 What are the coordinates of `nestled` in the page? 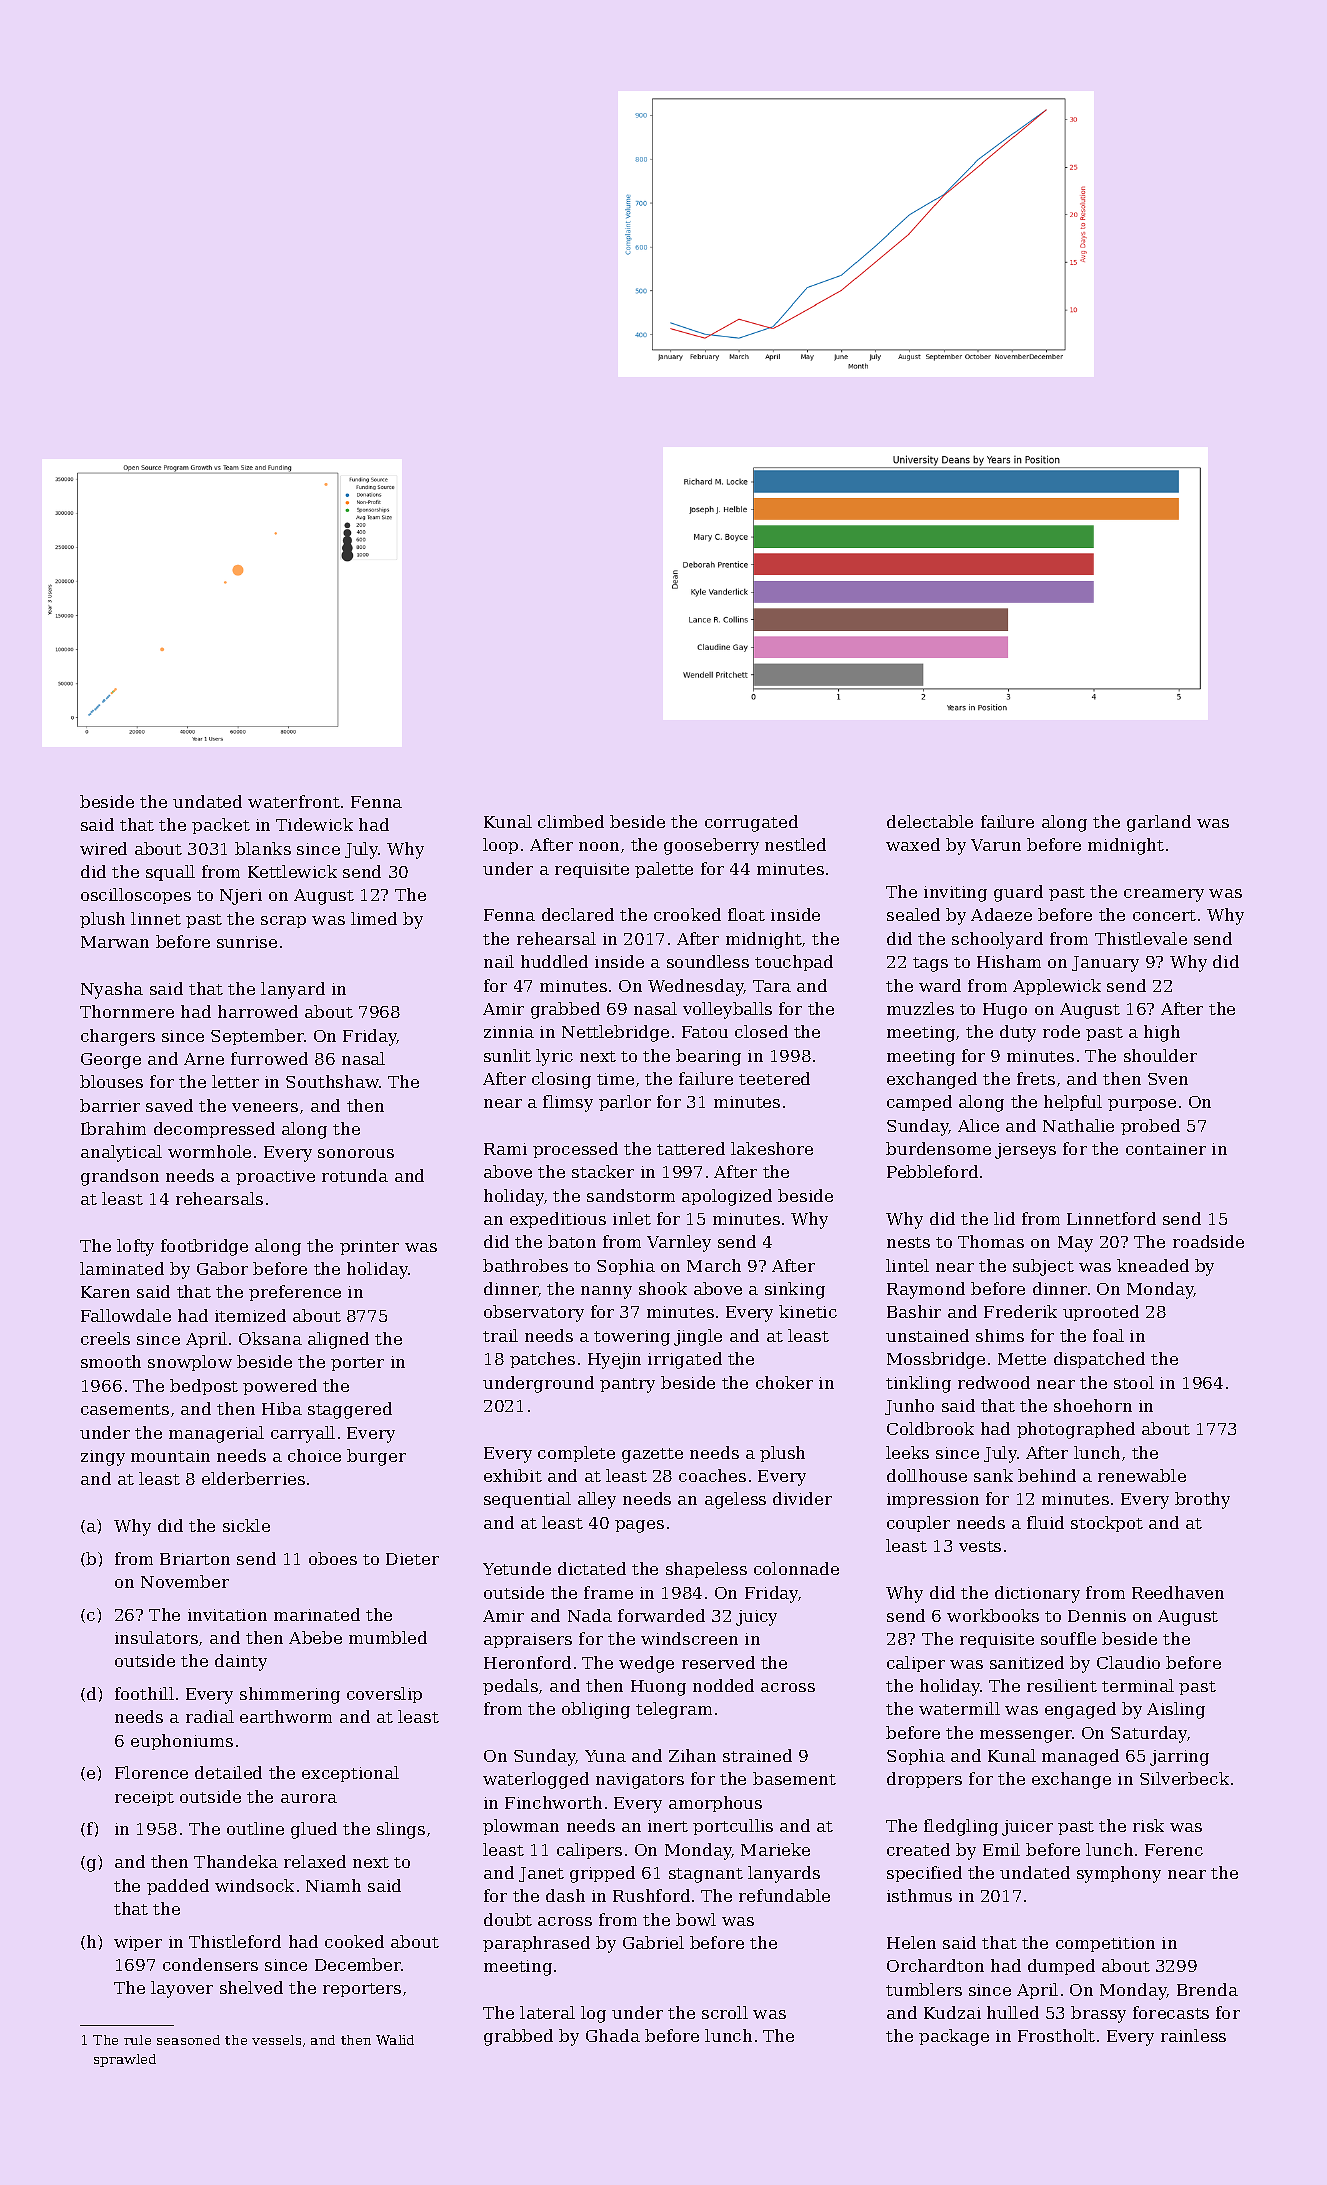 It's located at (795, 844).
